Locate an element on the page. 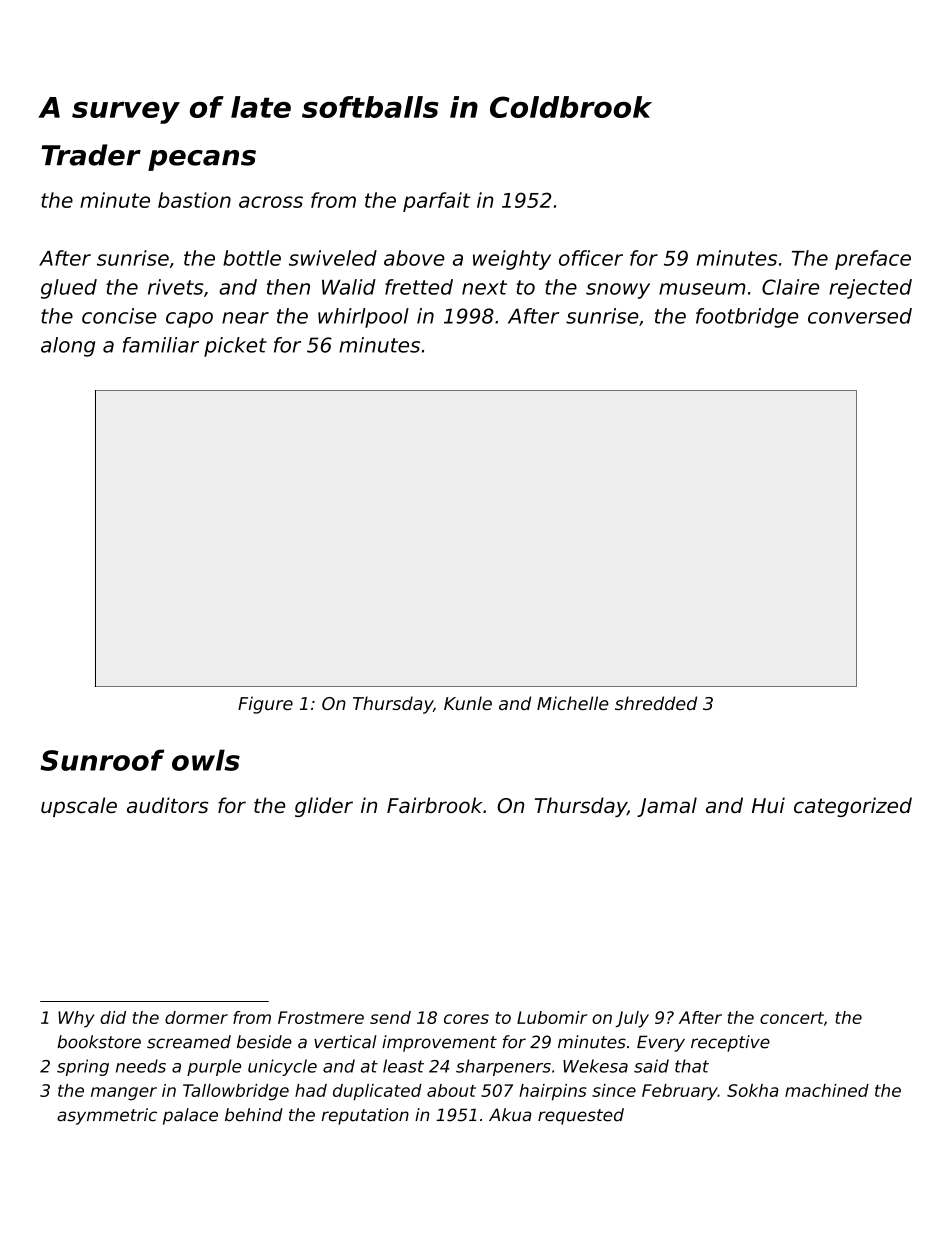 This document has width=952, height=1233. concert is located at coordinates (792, 1018).
